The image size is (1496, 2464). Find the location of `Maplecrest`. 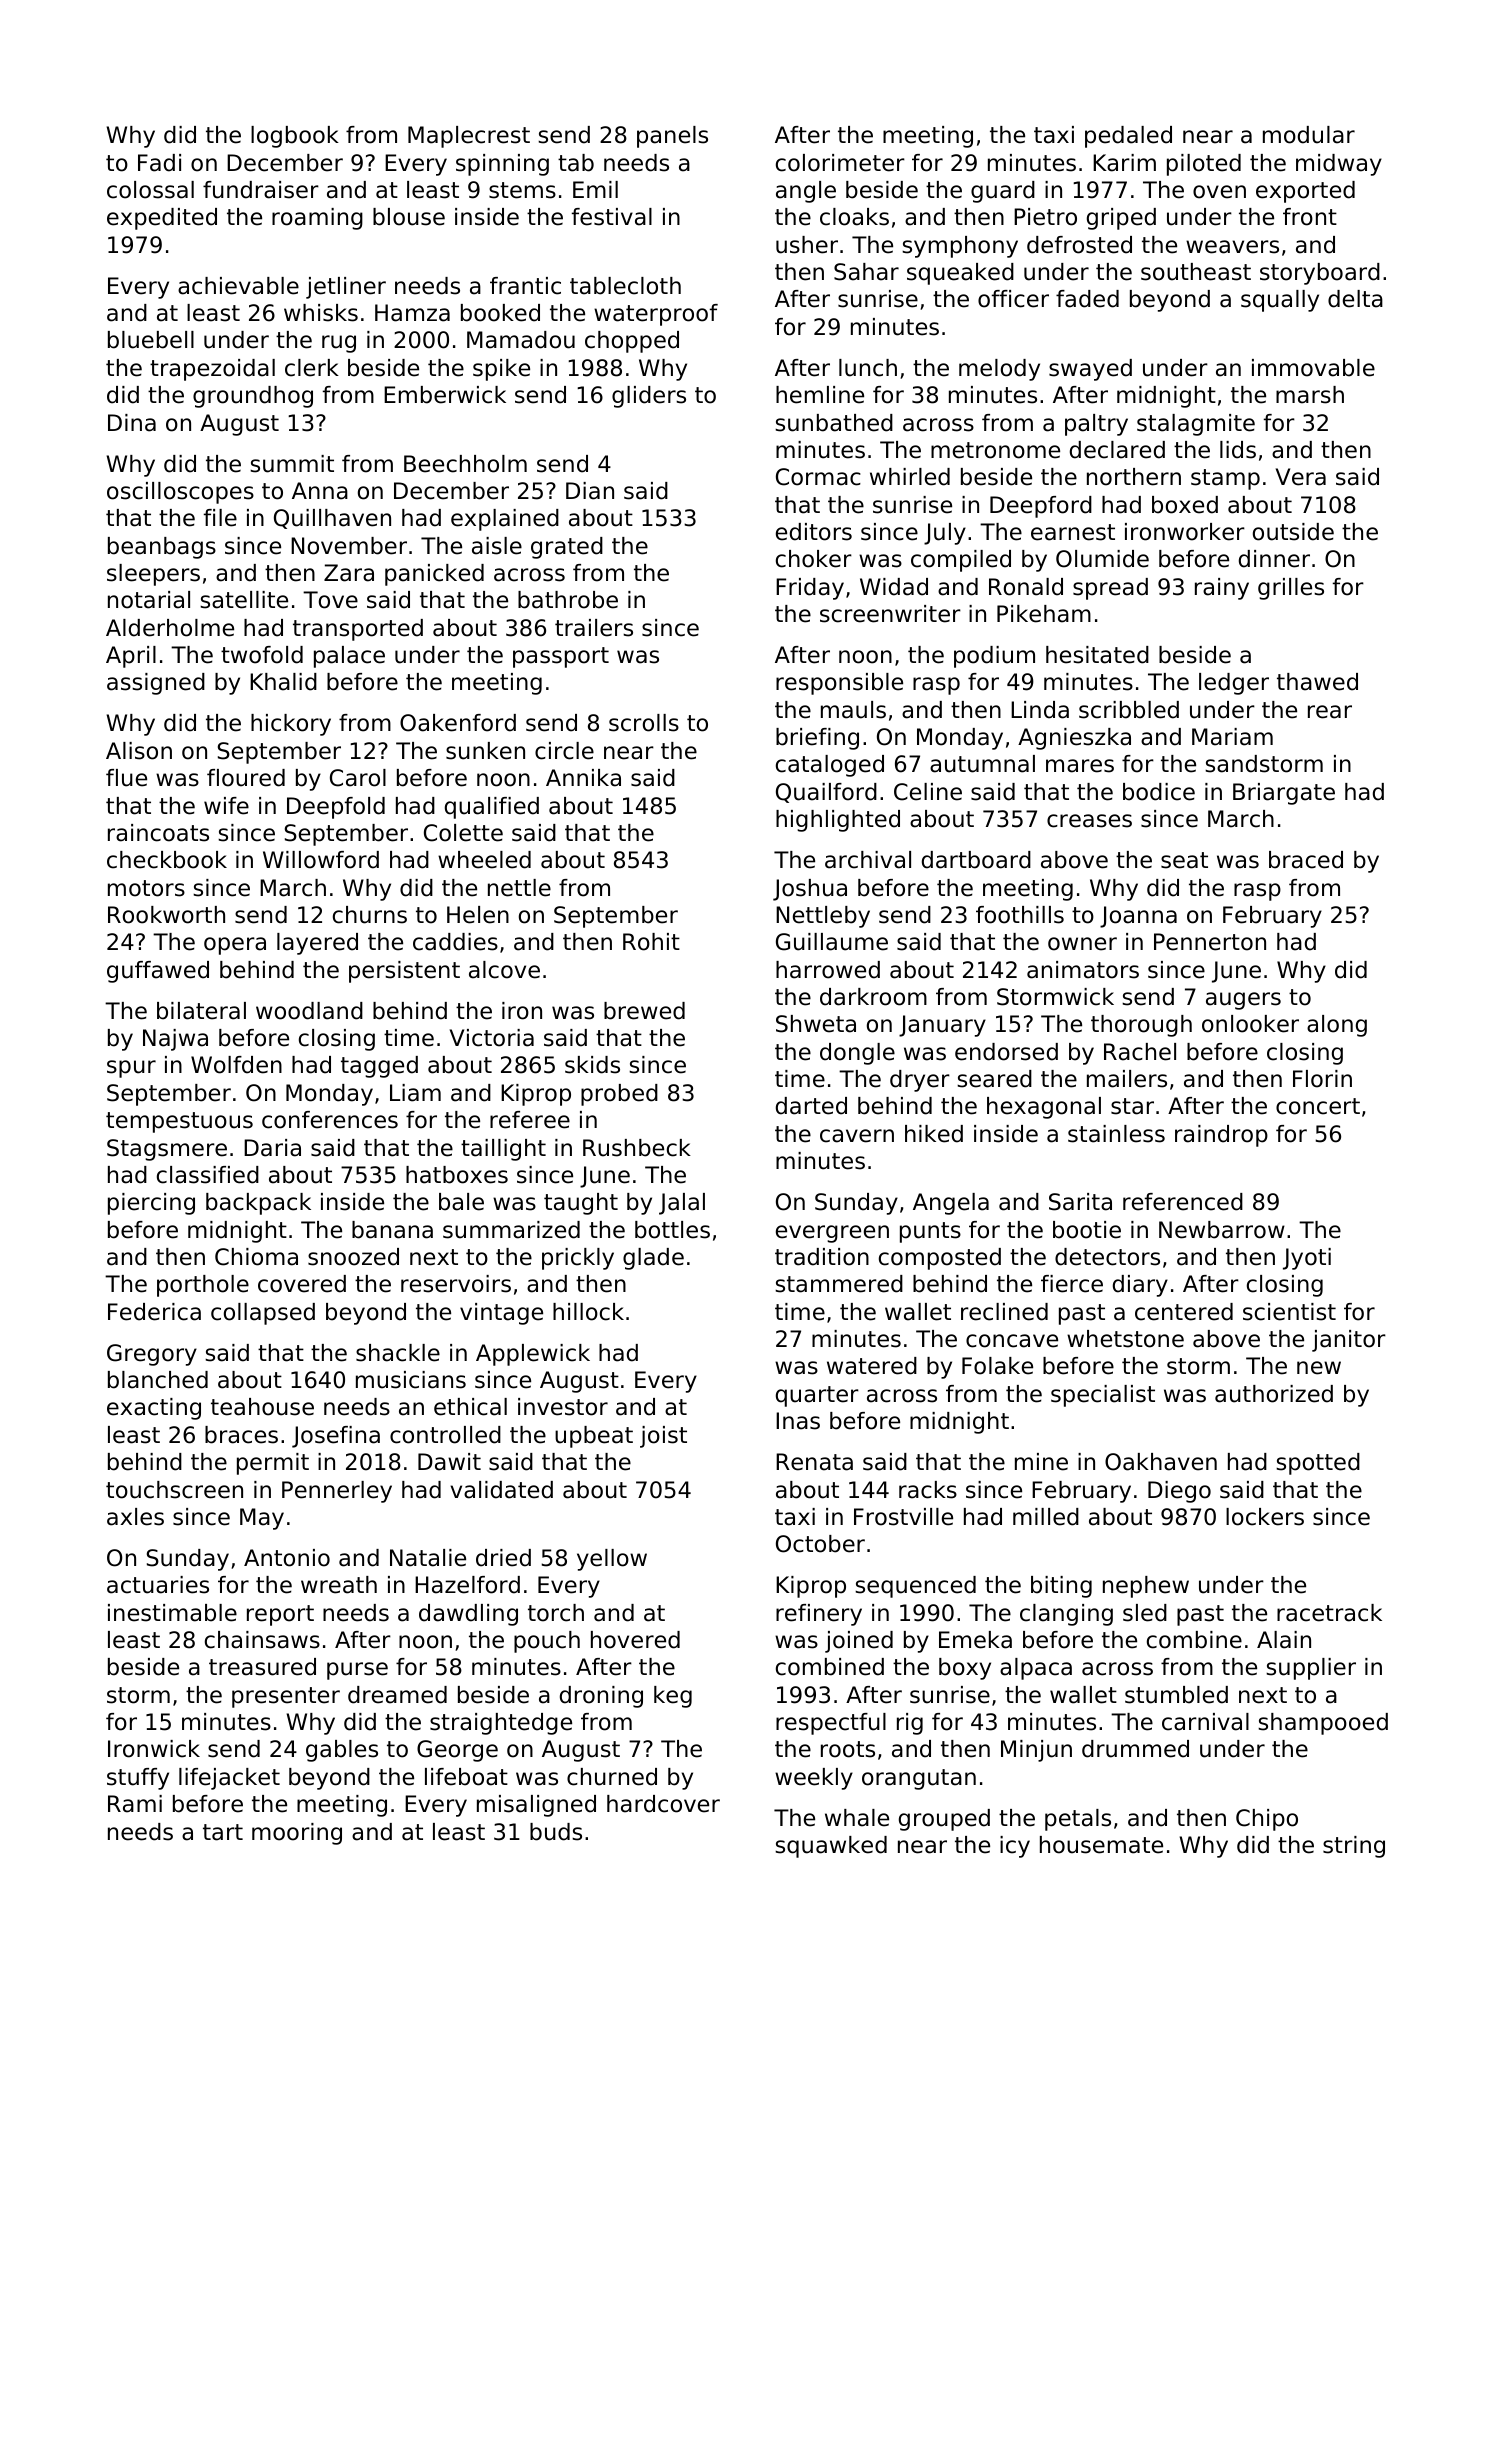

Maplecrest is located at coordinates (469, 137).
